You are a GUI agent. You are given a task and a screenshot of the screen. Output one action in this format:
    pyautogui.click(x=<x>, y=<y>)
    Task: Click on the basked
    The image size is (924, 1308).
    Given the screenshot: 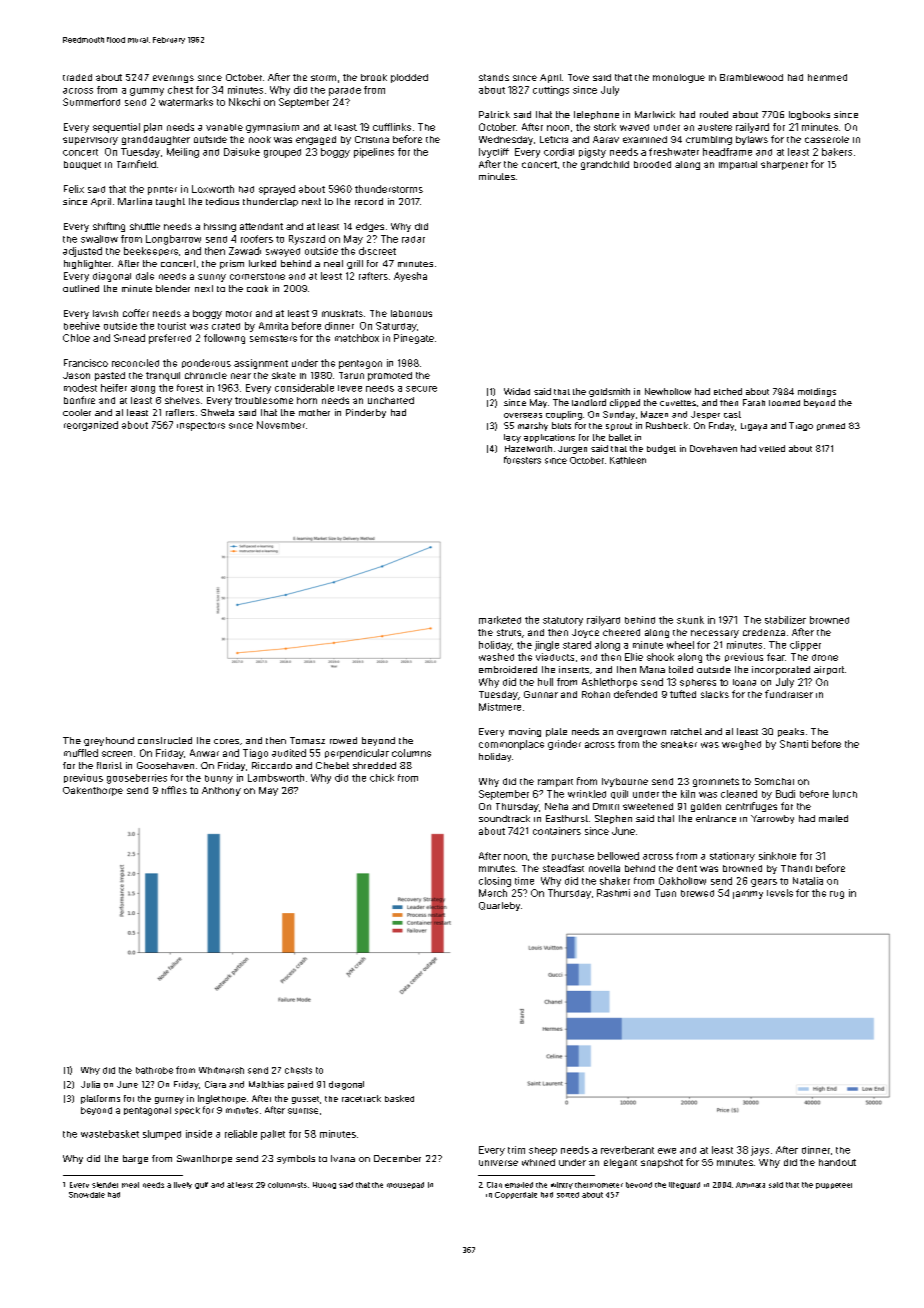 What is the action you would take?
    pyautogui.click(x=399, y=1098)
